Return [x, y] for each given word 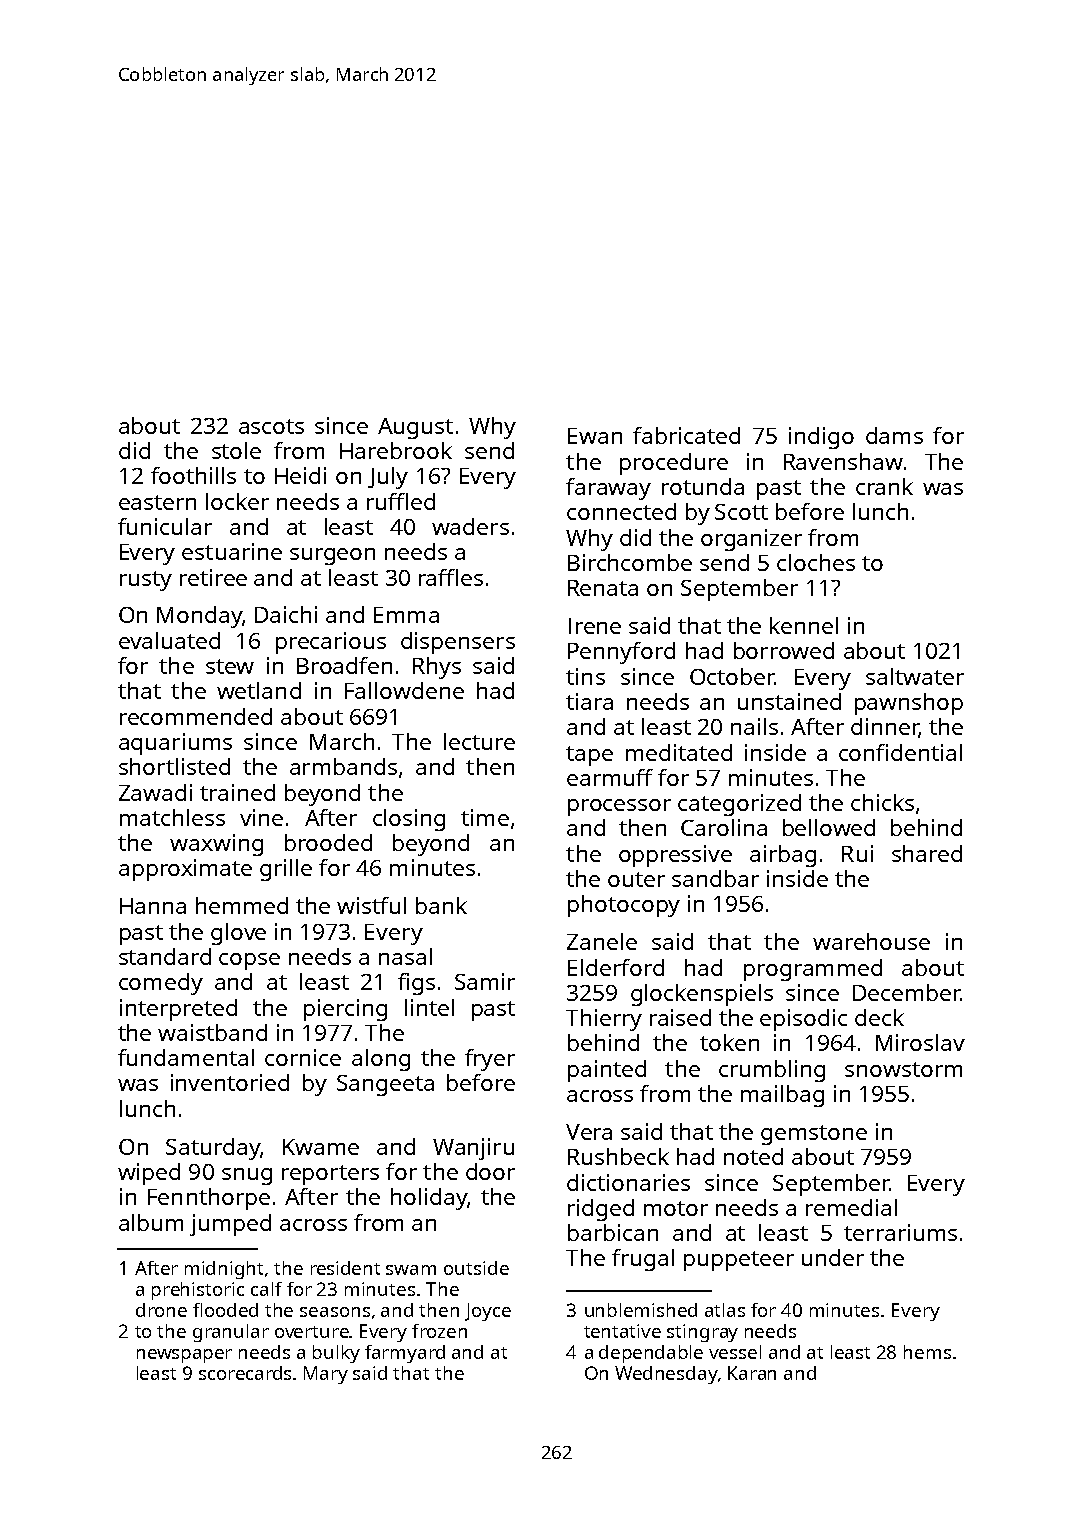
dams [894, 435]
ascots [271, 426]
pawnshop [909, 704]
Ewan [595, 436]
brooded [328, 842]
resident [345, 1268]
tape [589, 756]
